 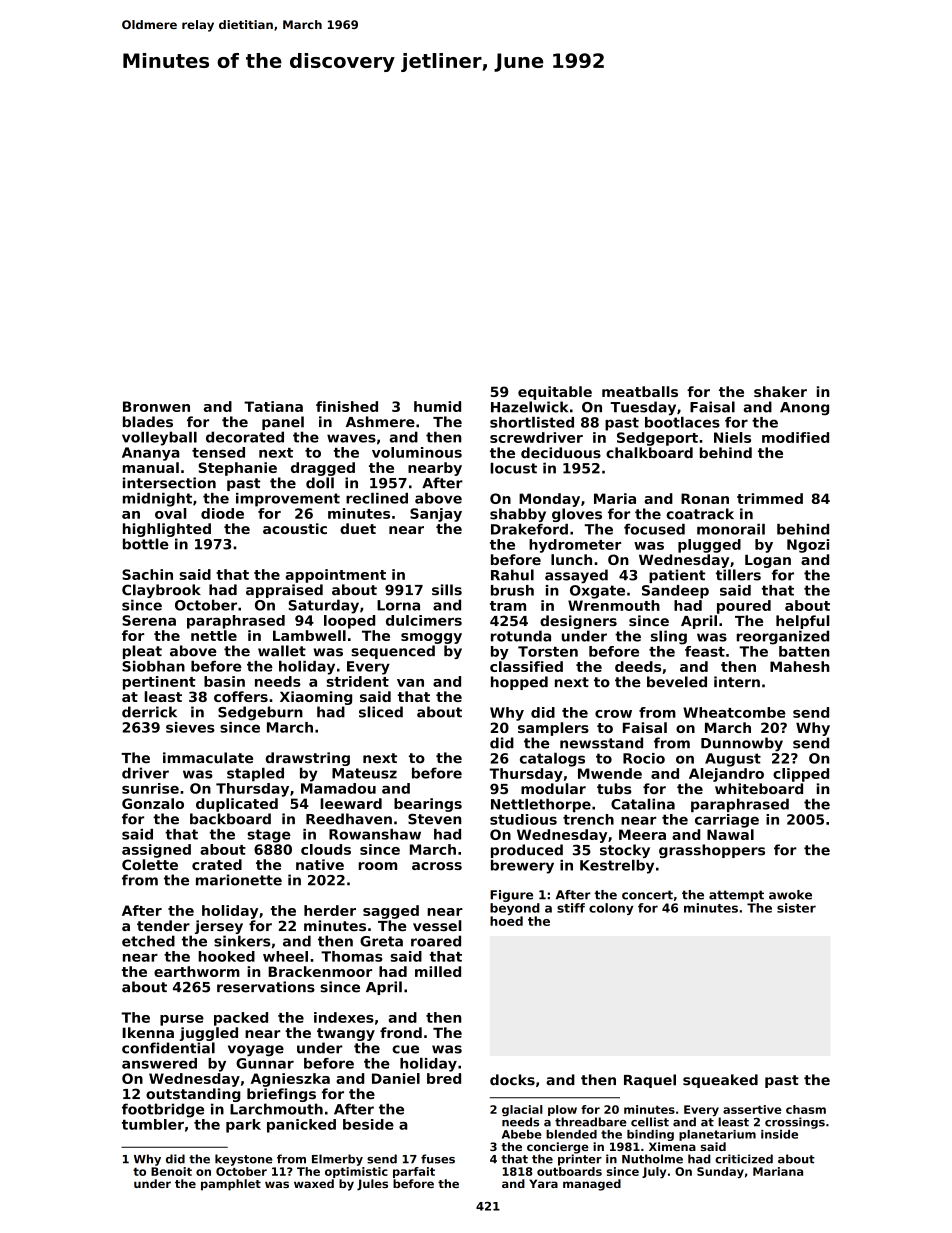 What do you see at coordinates (617, 866) in the screenshot?
I see `Kestrelby` at bounding box center [617, 866].
